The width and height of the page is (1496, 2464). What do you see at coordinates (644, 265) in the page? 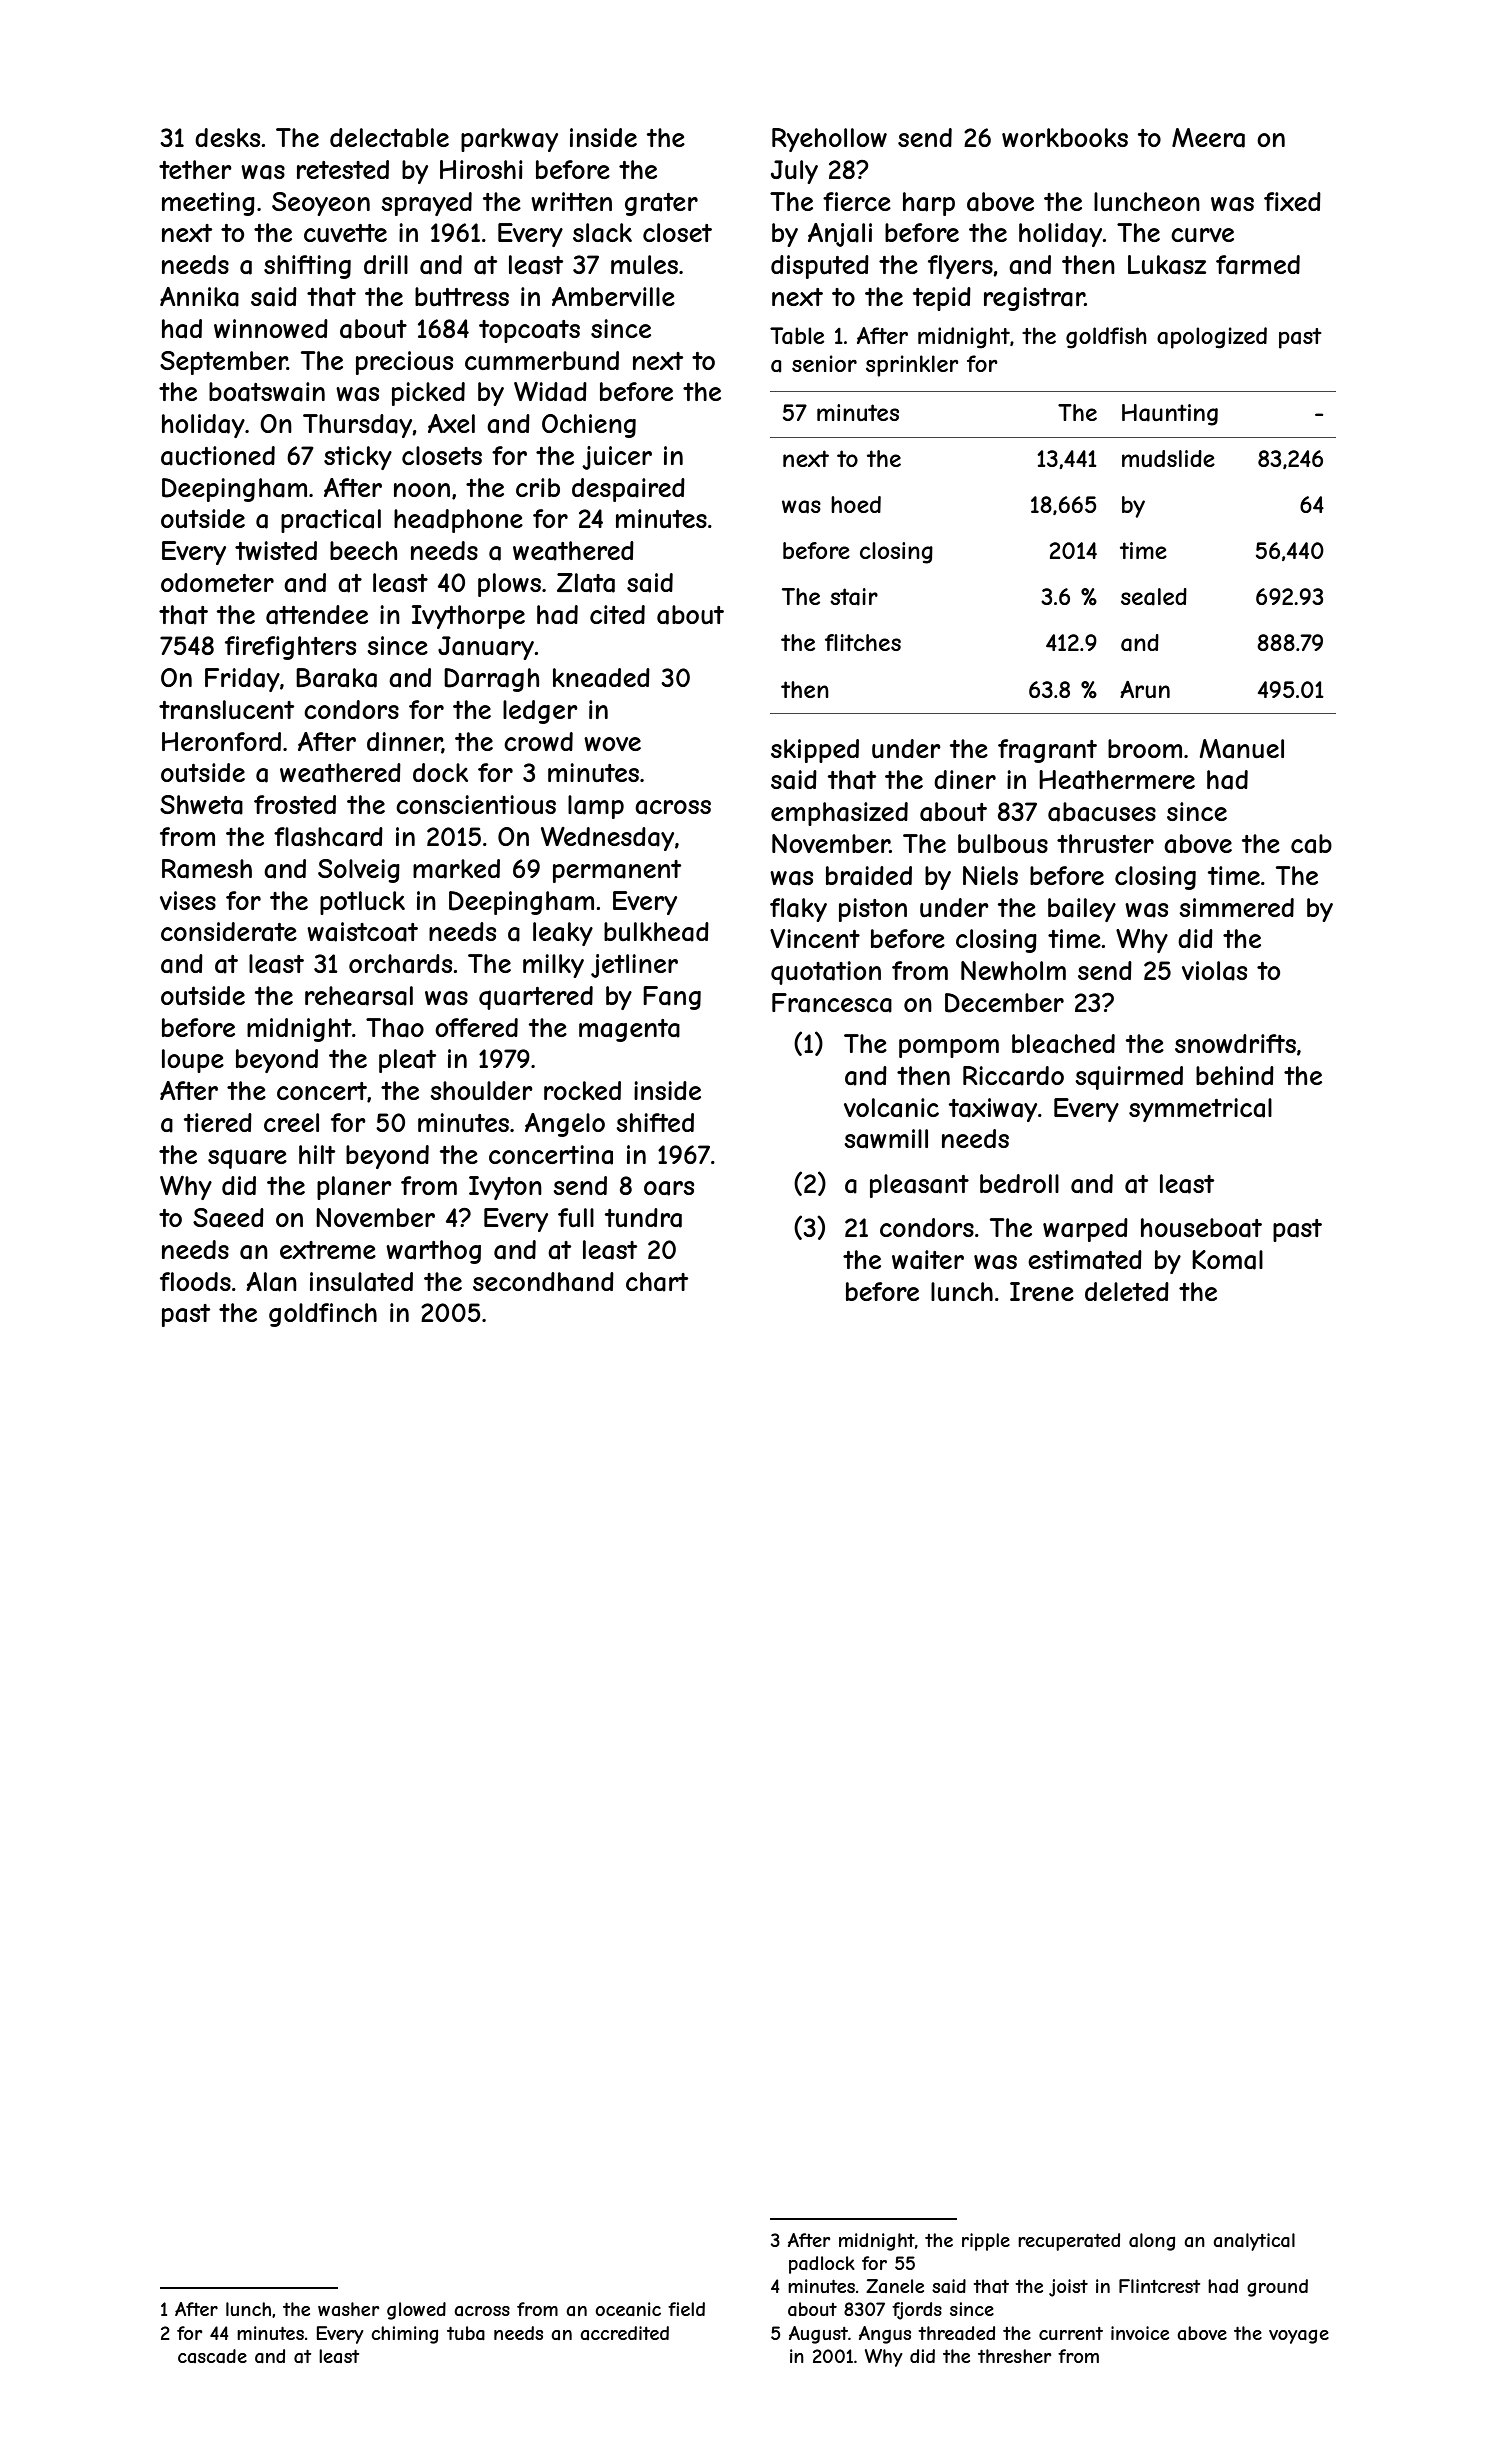
I see `mules` at bounding box center [644, 265].
